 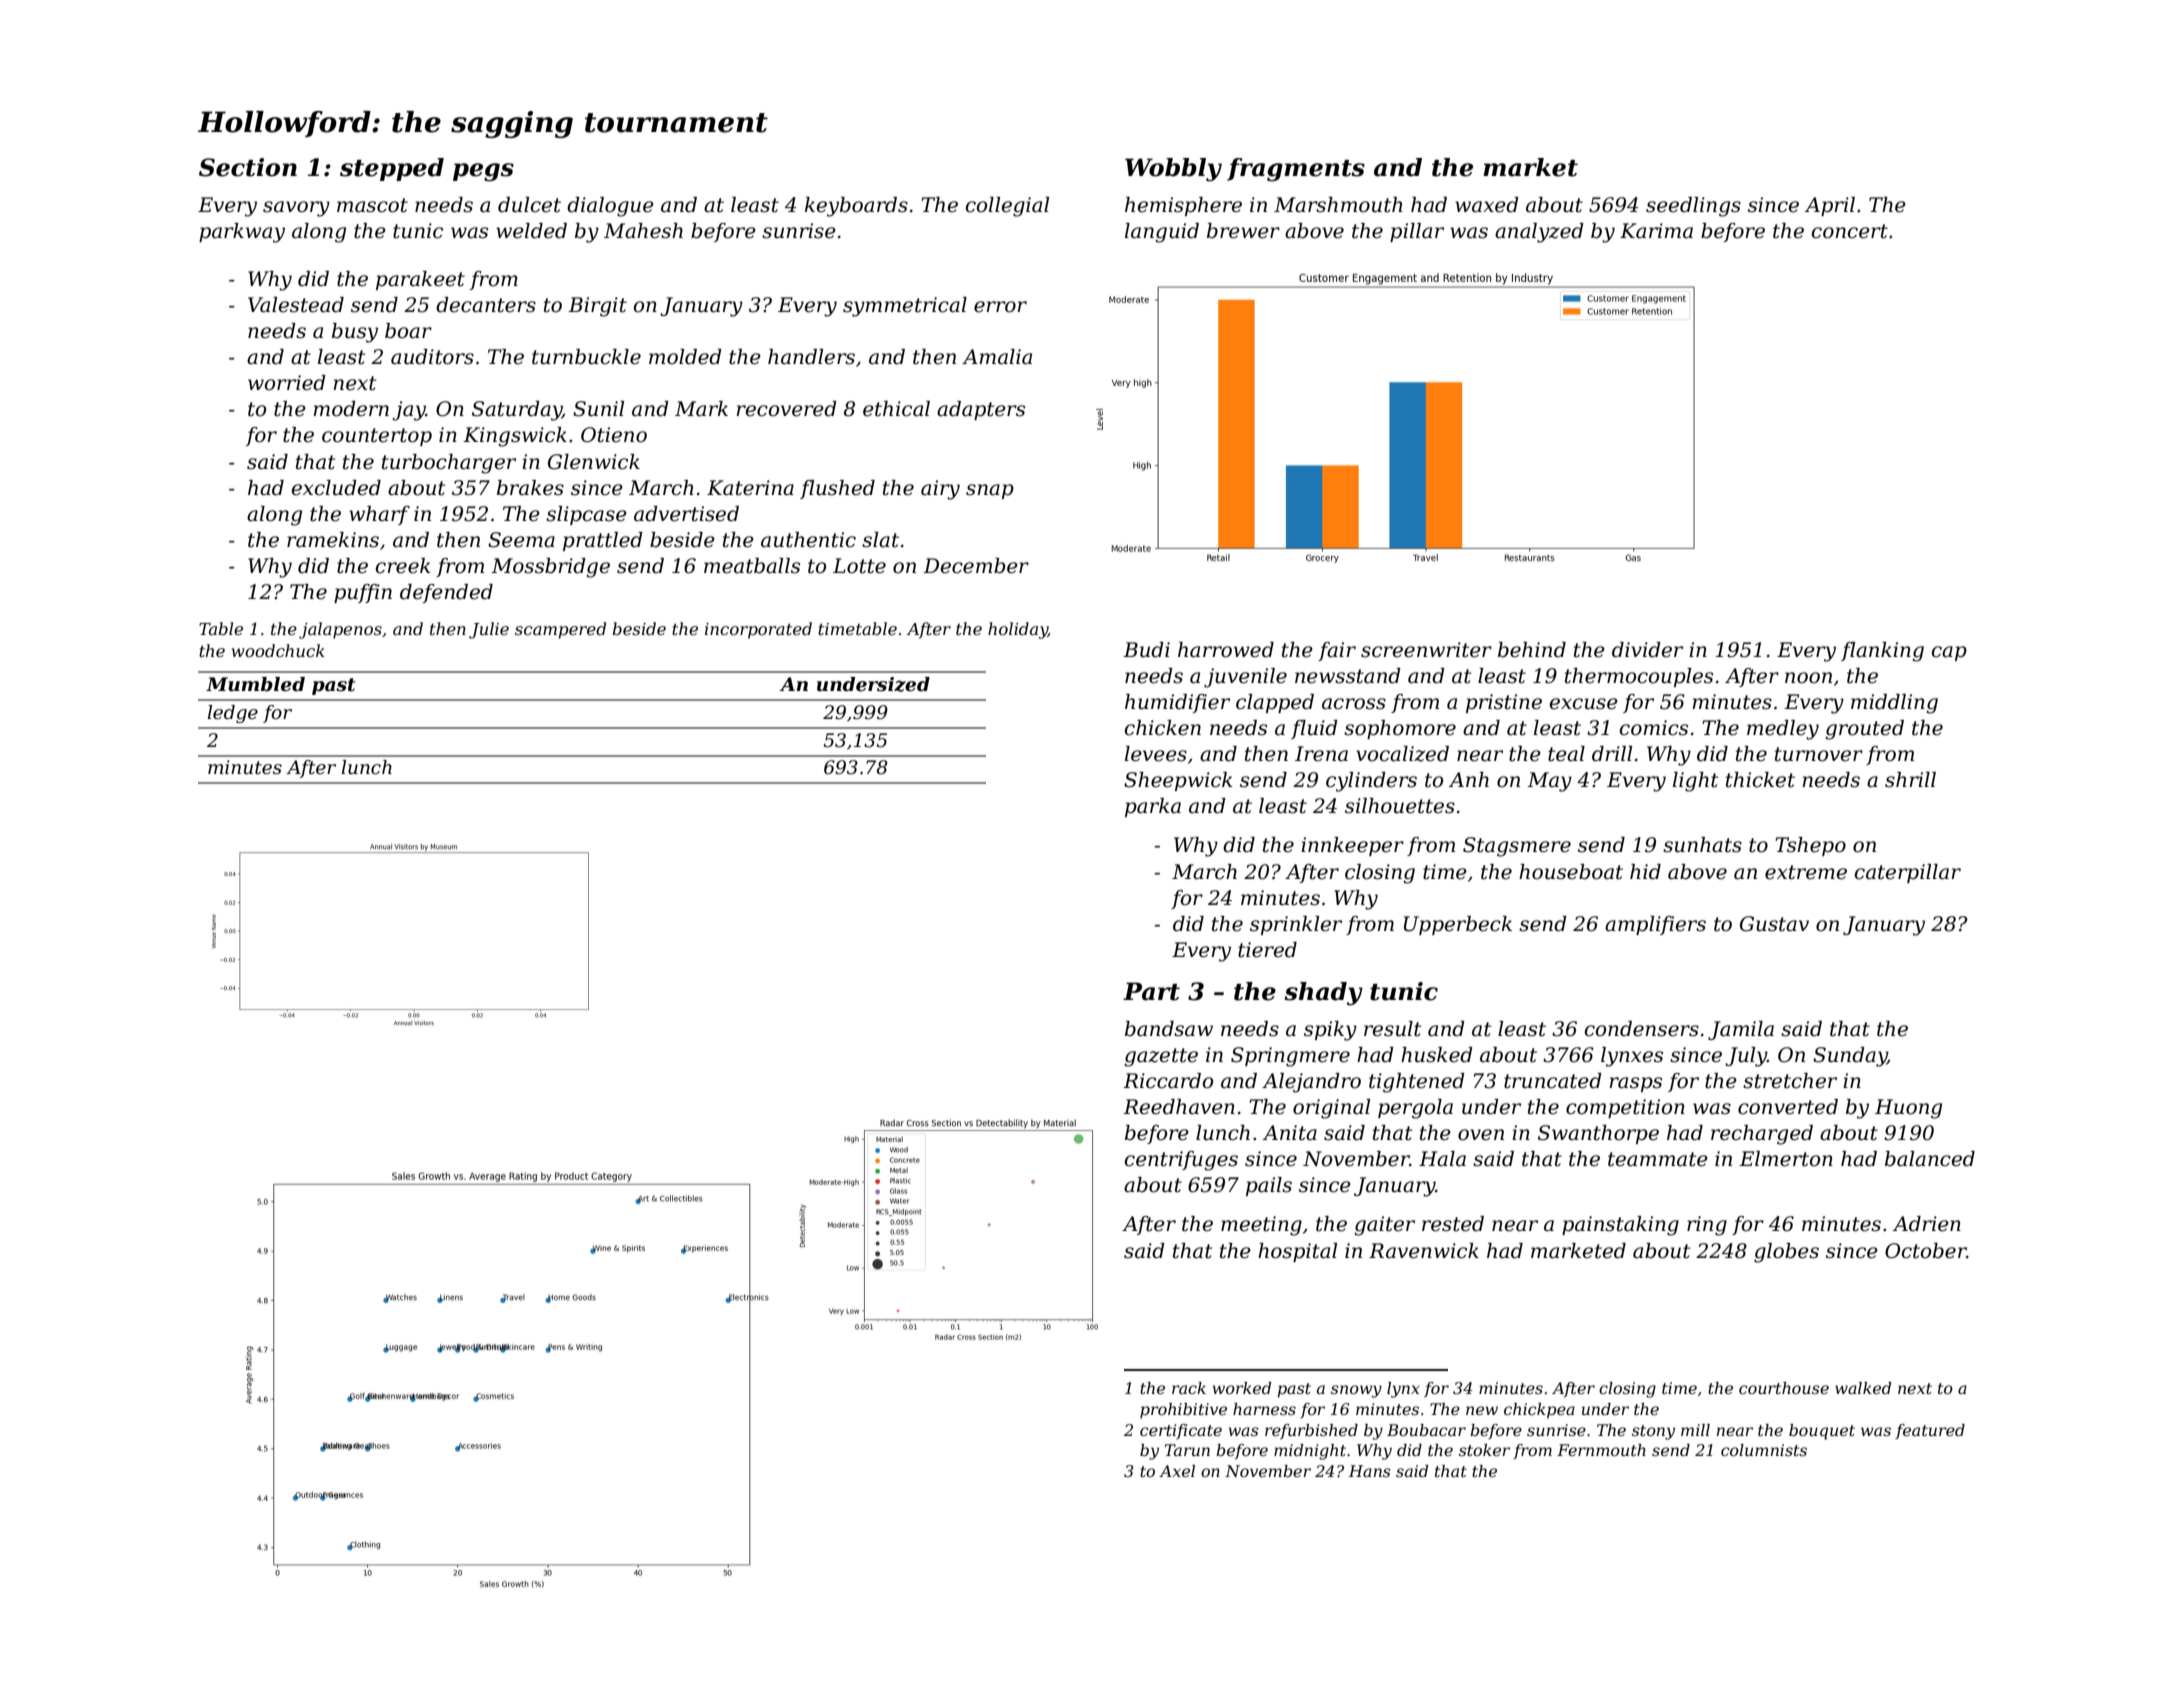 What do you see at coordinates (1153, 807) in the screenshot?
I see `parka` at bounding box center [1153, 807].
